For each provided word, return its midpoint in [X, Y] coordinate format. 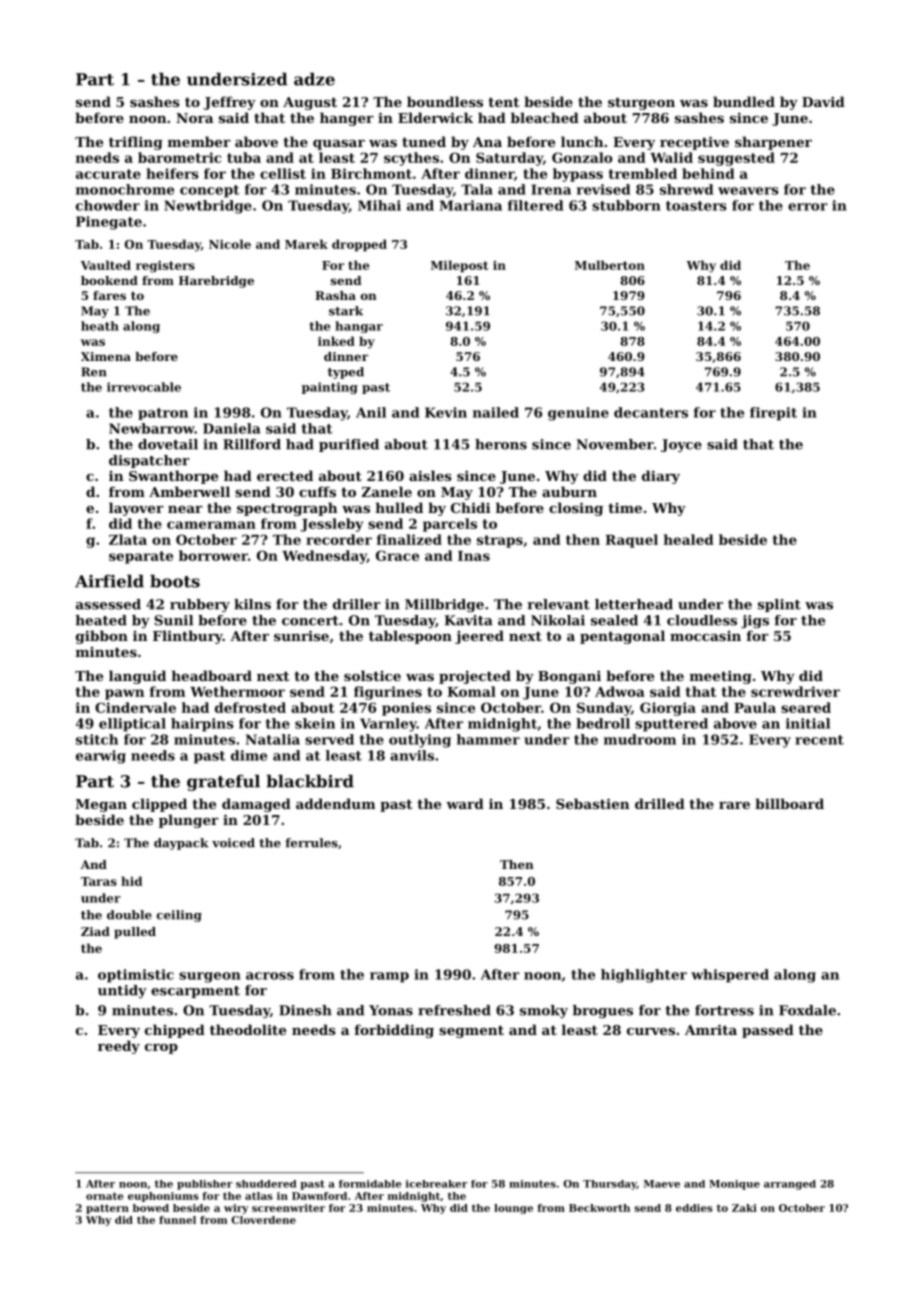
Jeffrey [229, 103]
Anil [371, 412]
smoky [544, 1011]
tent [504, 102]
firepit [773, 414]
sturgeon [641, 103]
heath [100, 326]
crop [161, 1049]
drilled [660, 803]
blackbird [310, 781]
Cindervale [135, 707]
